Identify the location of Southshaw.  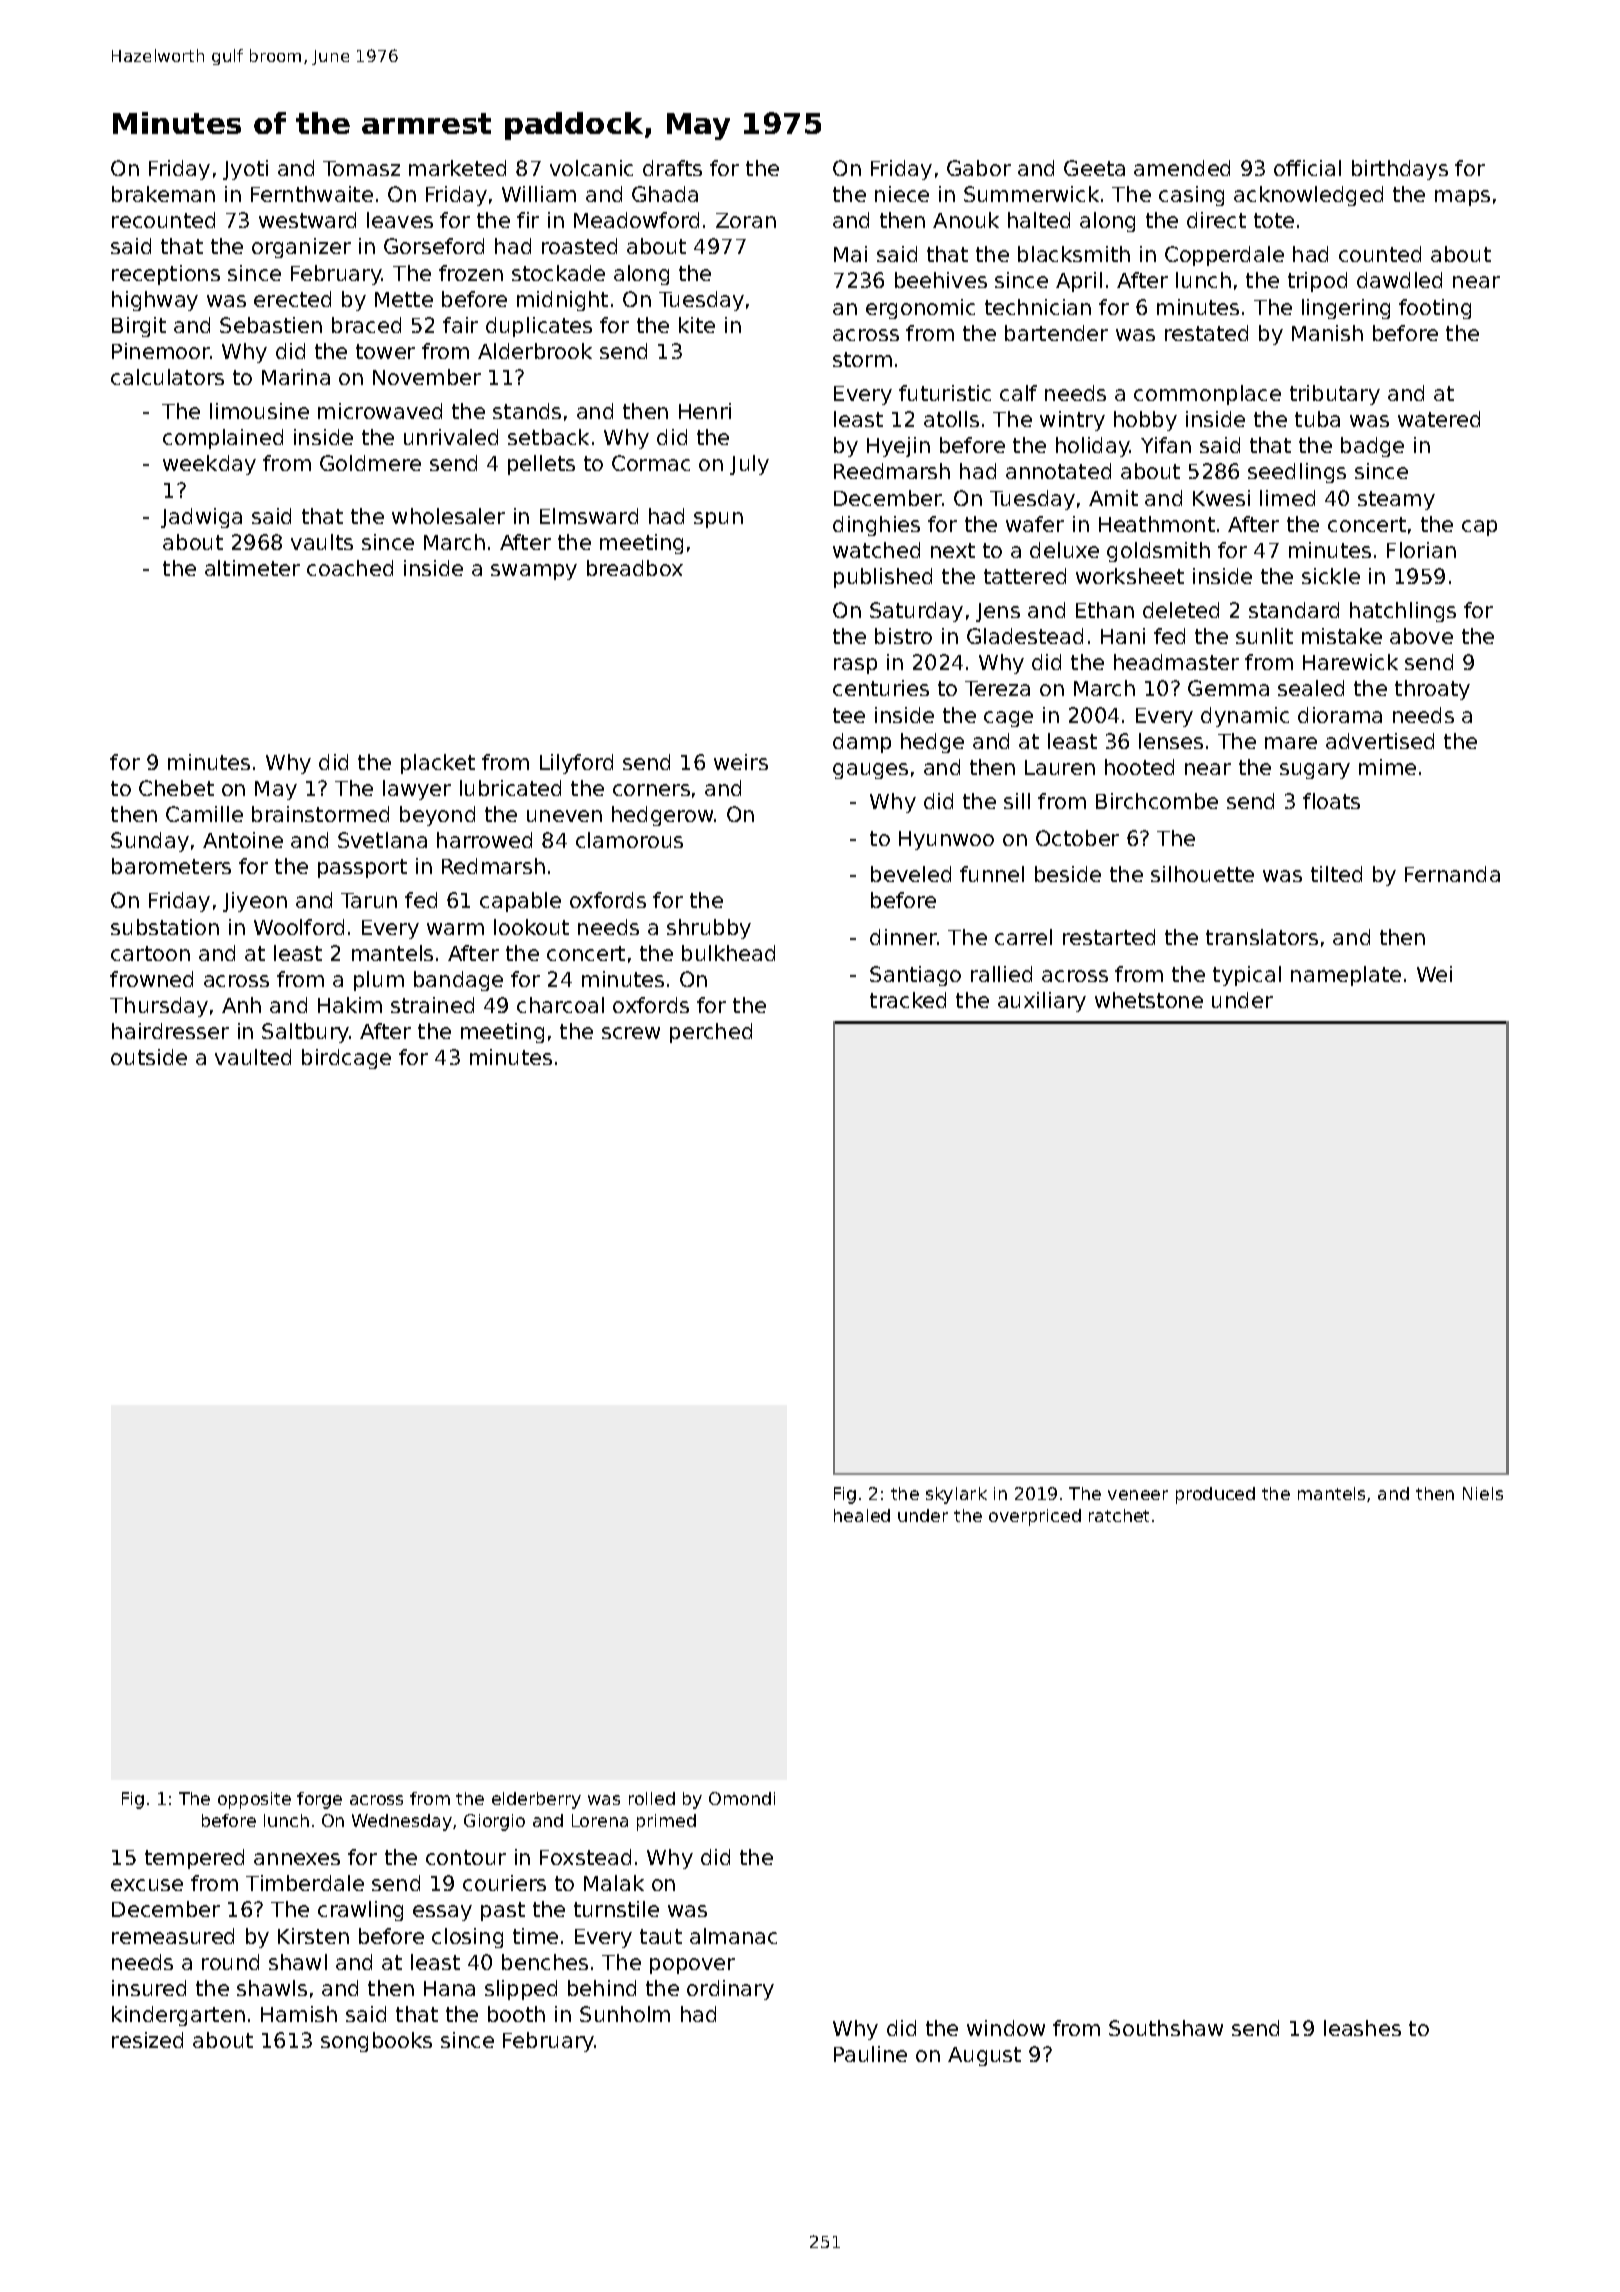
(1166, 2028).
